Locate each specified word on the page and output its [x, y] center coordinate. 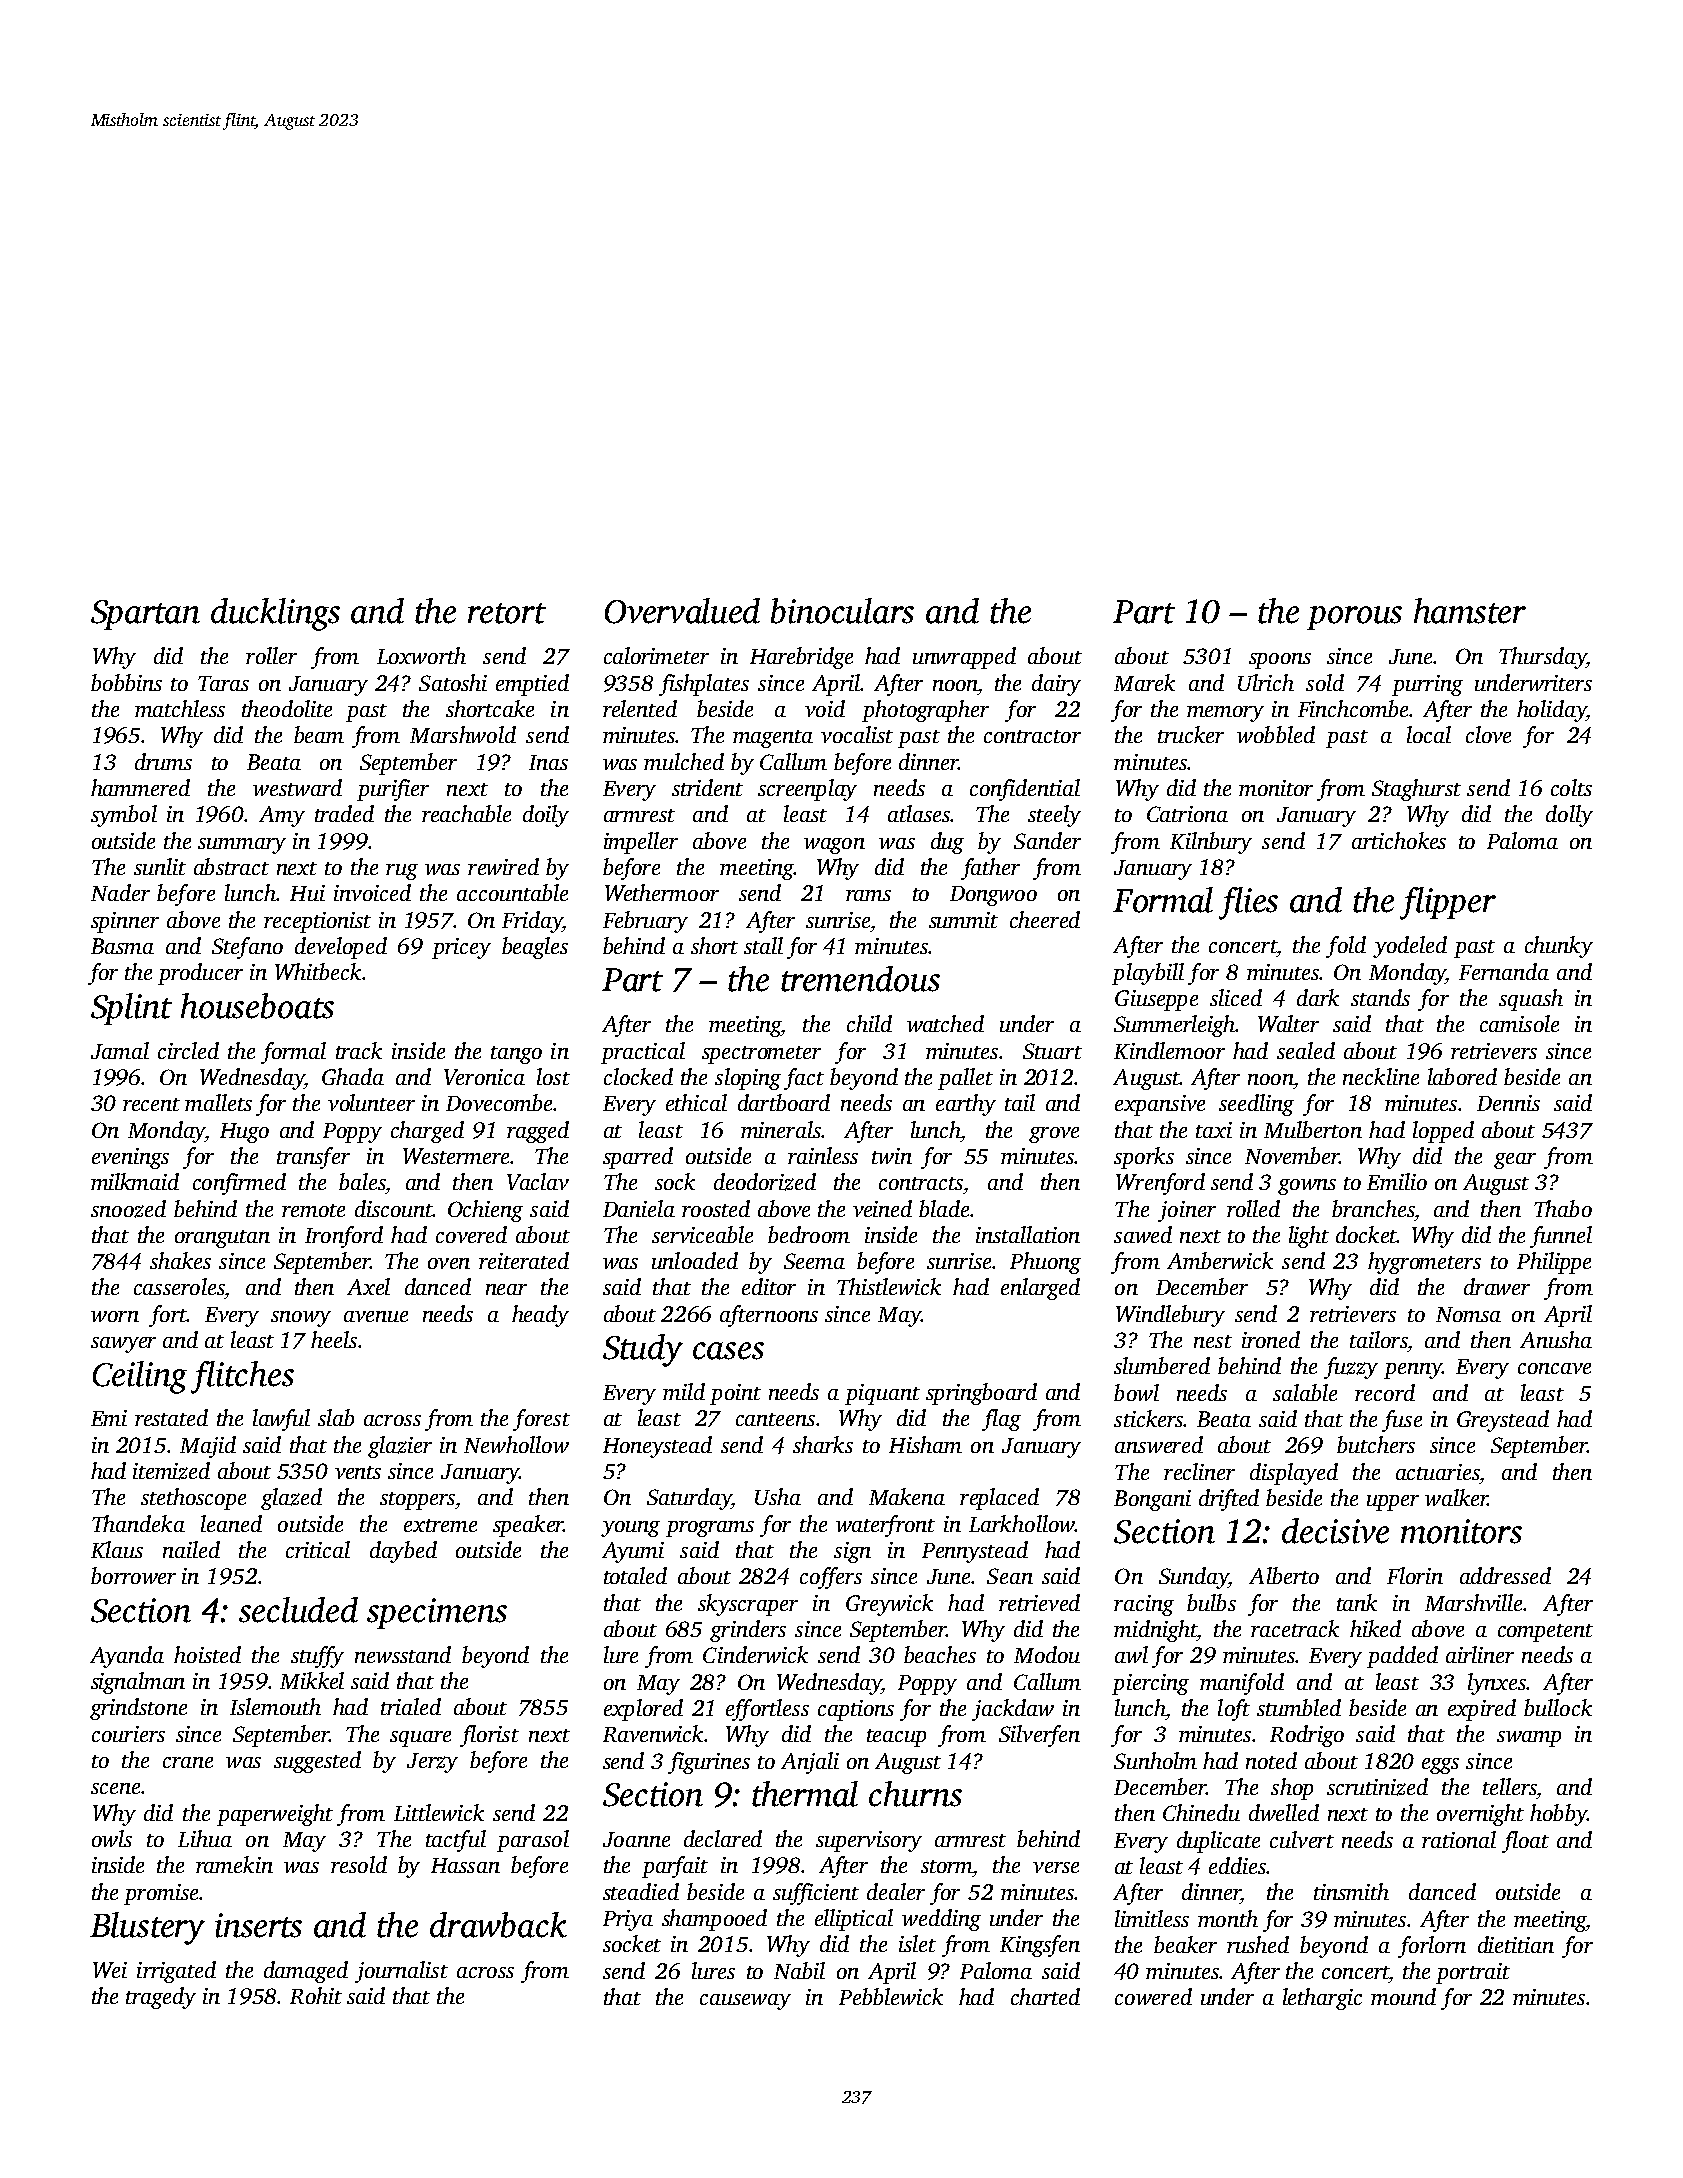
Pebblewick [891, 1996]
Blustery [147, 1928]
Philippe [1554, 1263]
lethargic [1322, 1999]
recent [151, 1104]
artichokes [1399, 840]
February [645, 922]
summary [242, 846]
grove [1054, 1135]
